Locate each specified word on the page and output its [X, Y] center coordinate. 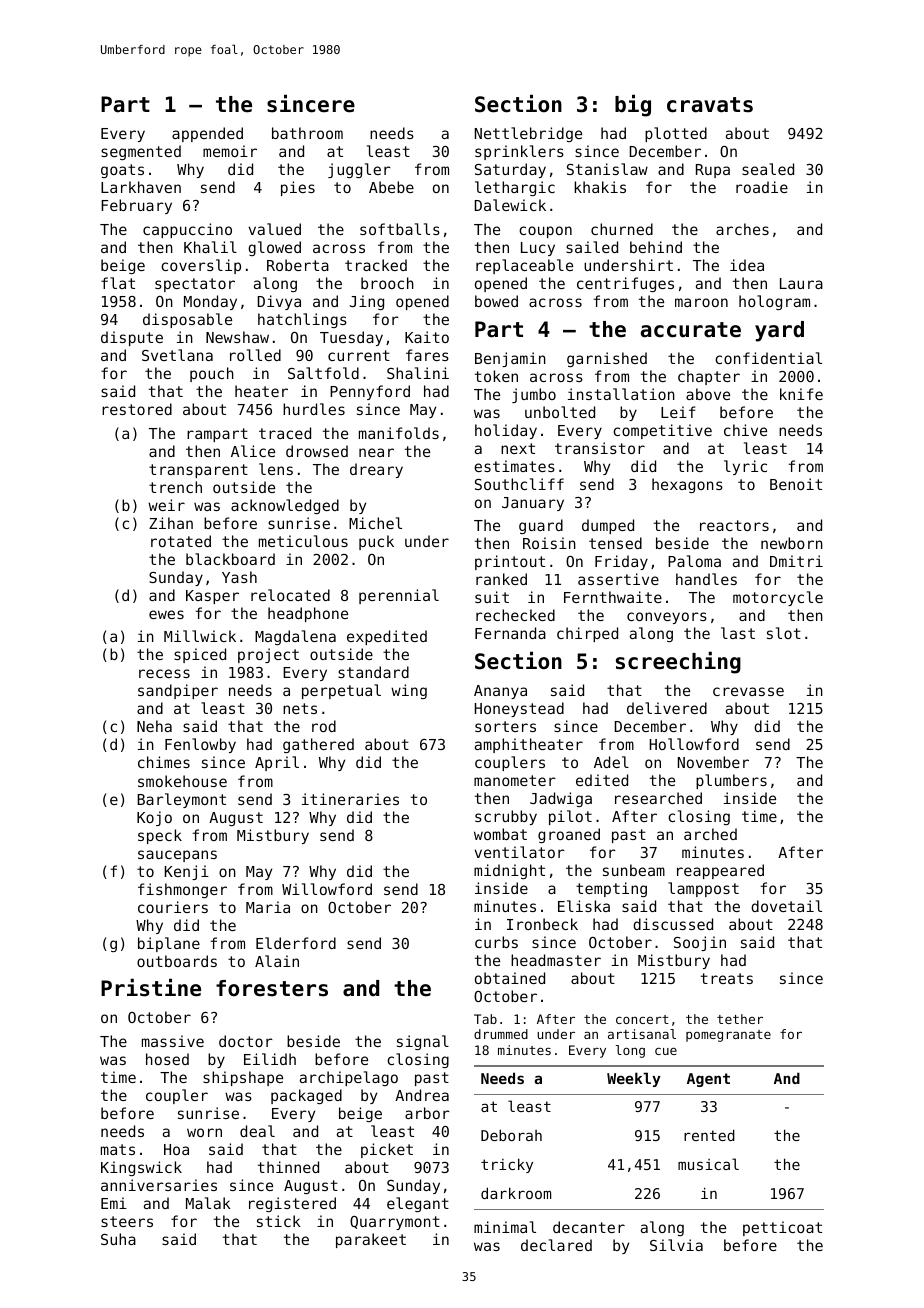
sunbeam [634, 870]
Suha [118, 1239]
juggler [359, 170]
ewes [166, 614]
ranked [501, 579]
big [633, 105]
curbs [496, 942]
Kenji [187, 872]
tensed [615, 543]
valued [275, 229]
